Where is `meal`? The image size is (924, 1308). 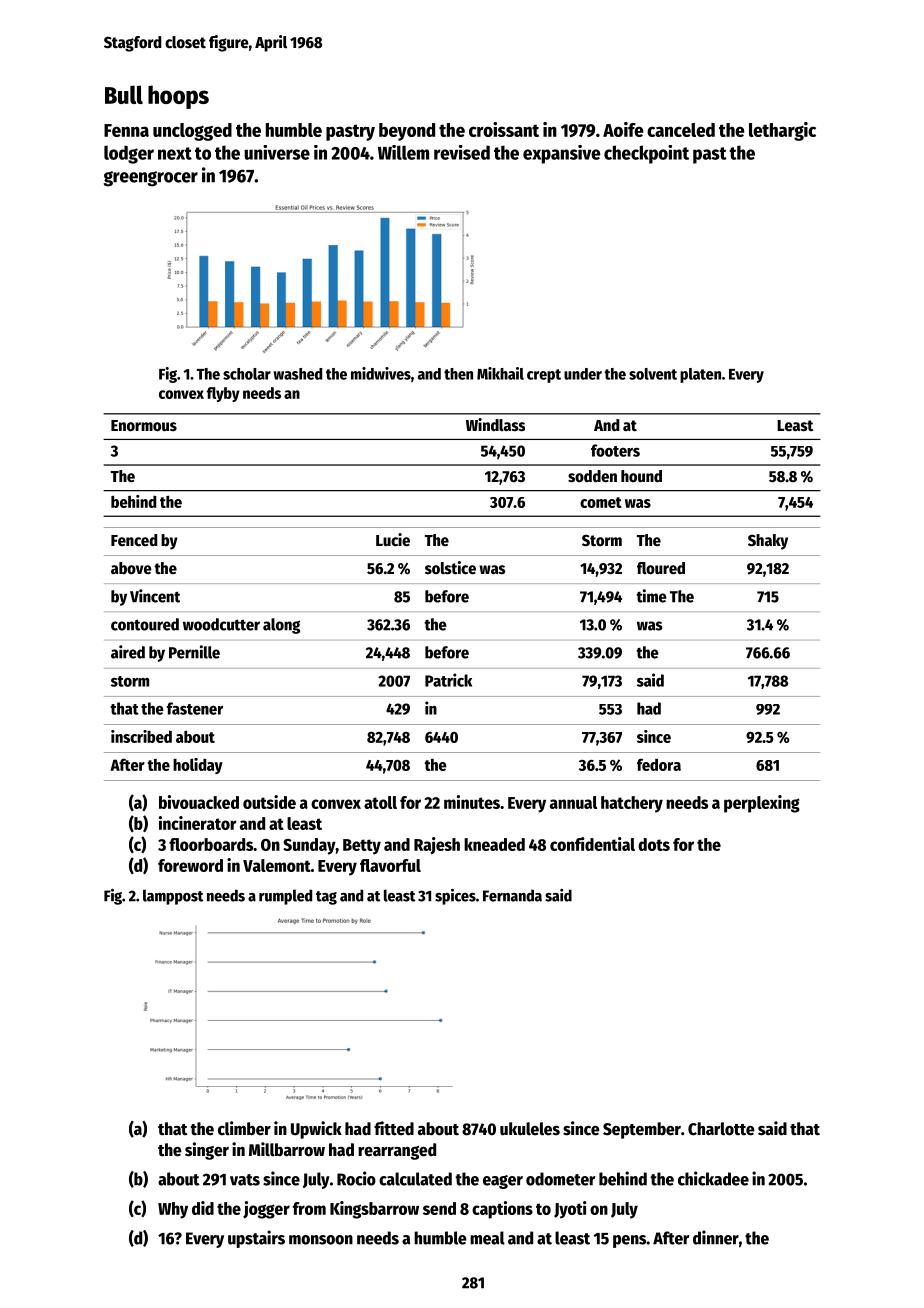 meal is located at coordinates (487, 1238).
